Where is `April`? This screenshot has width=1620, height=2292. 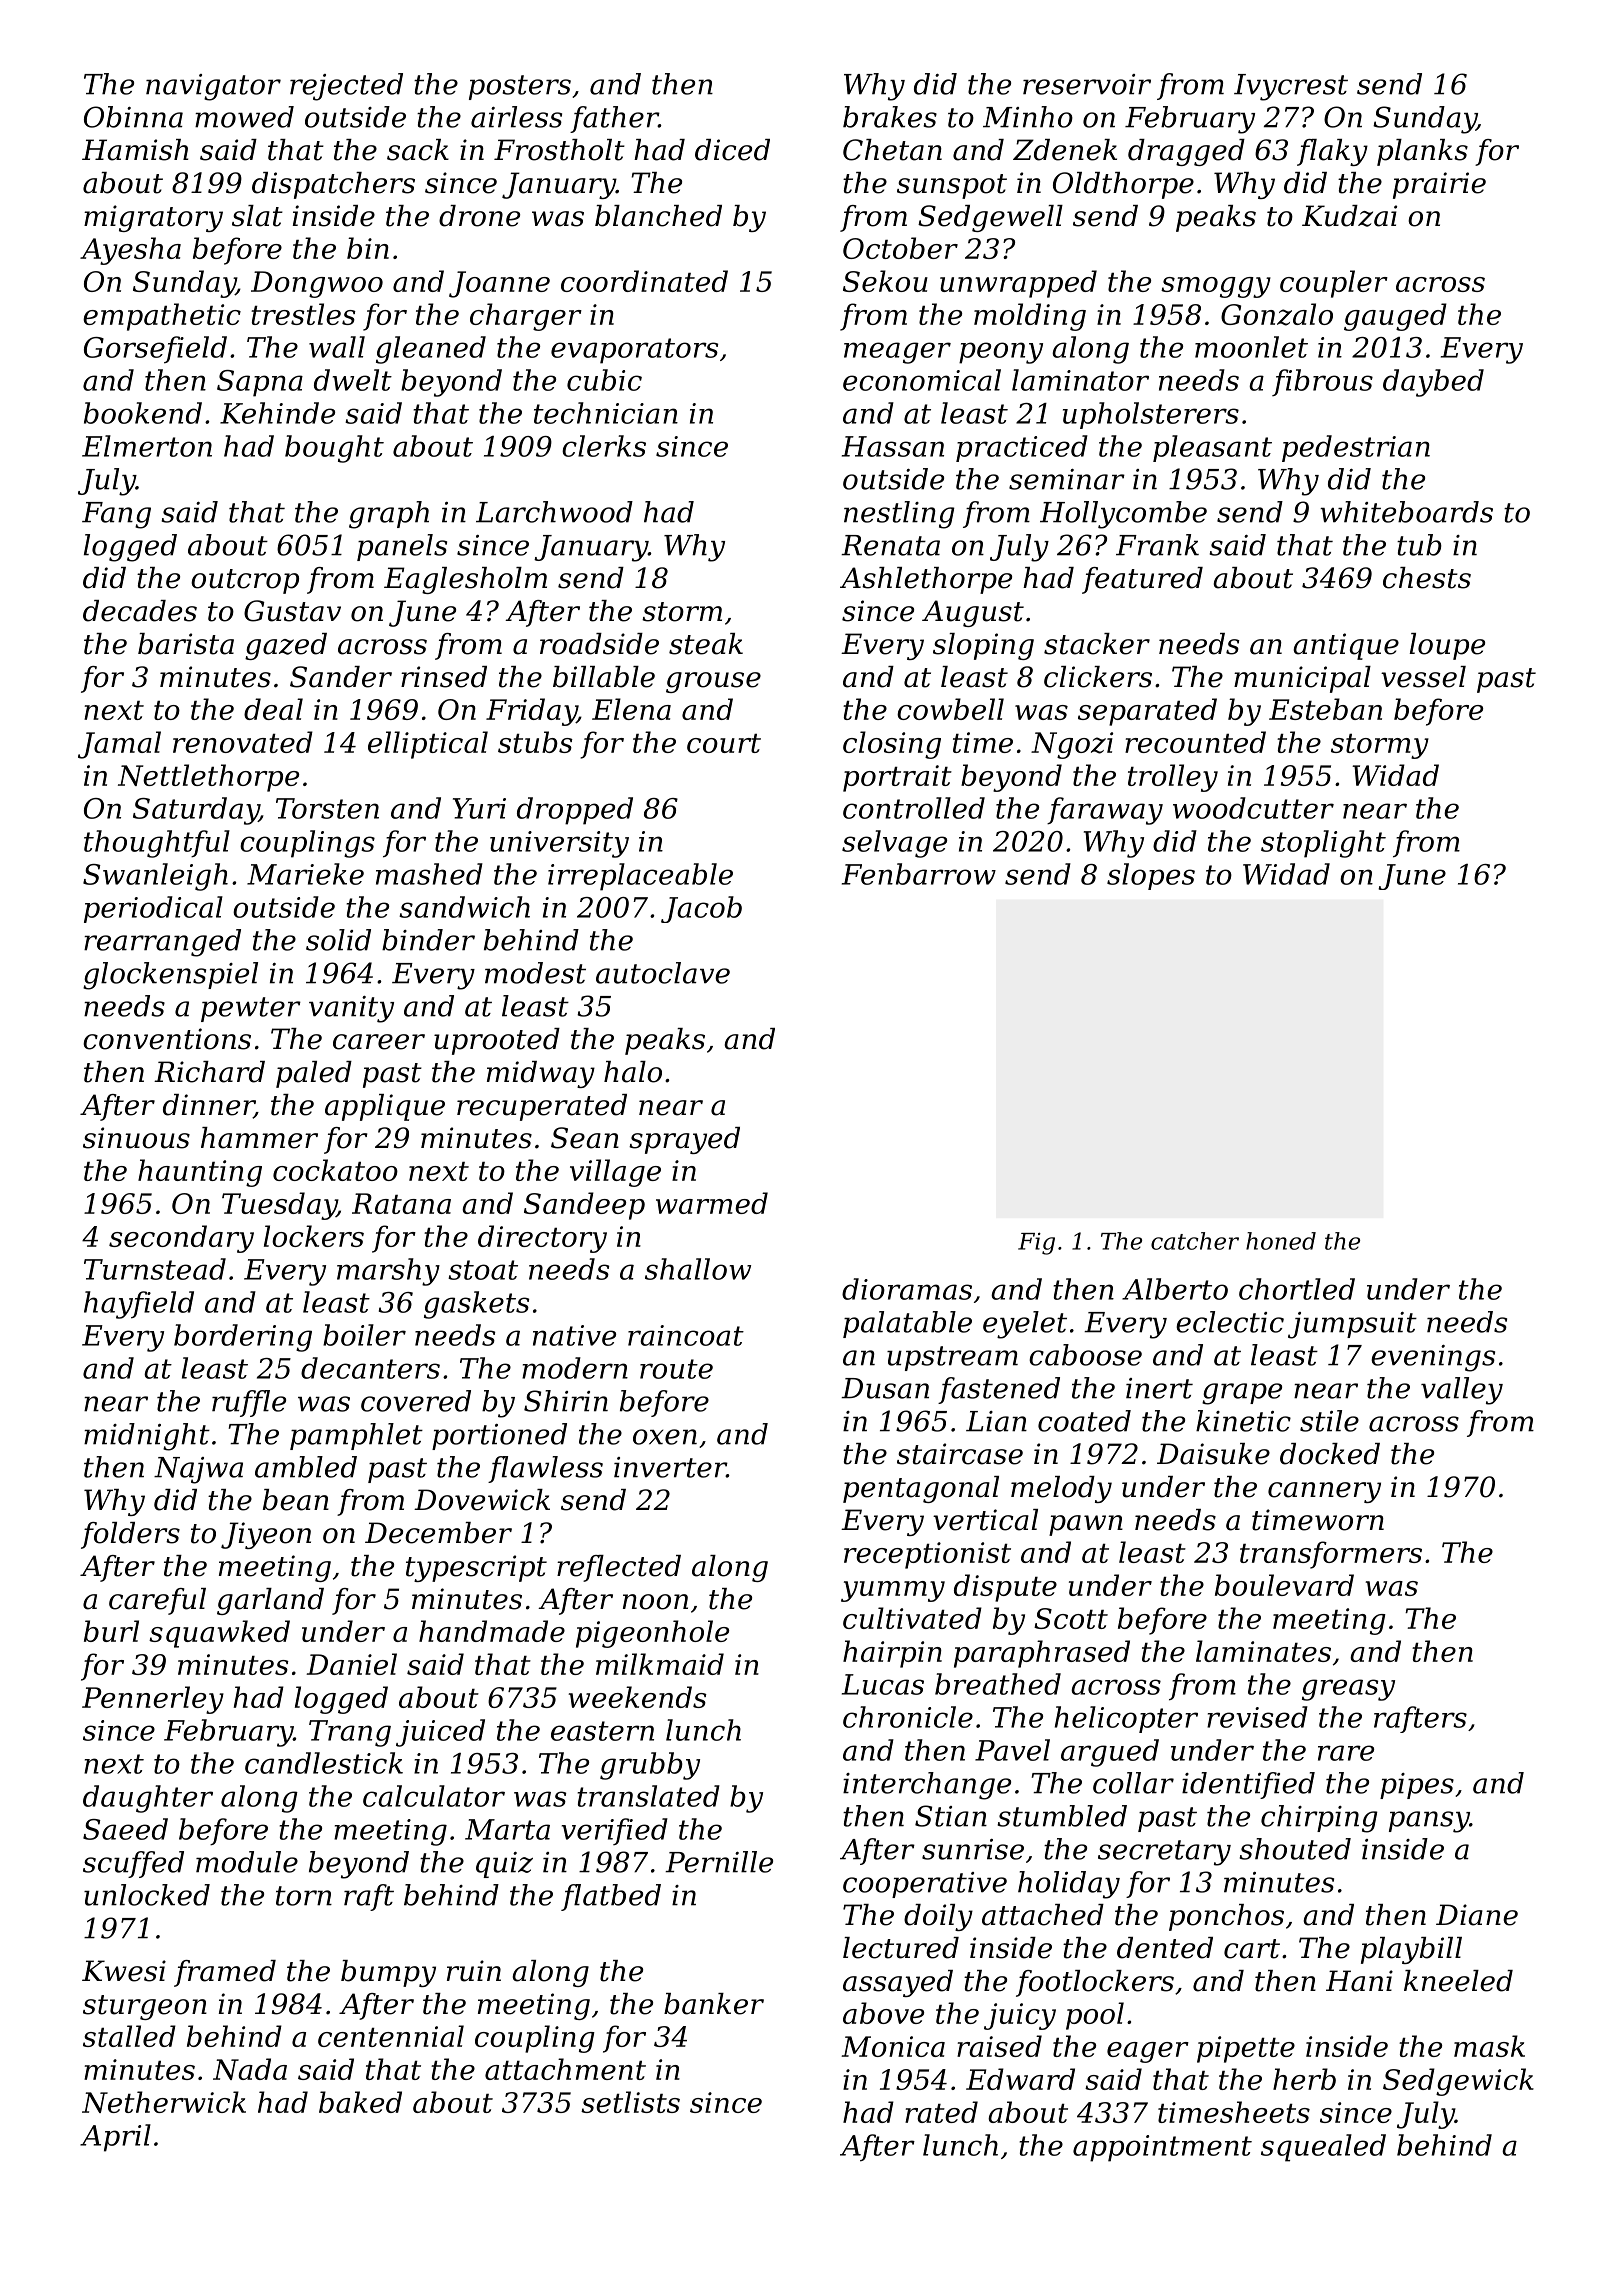 April is located at coordinates (115, 2138).
